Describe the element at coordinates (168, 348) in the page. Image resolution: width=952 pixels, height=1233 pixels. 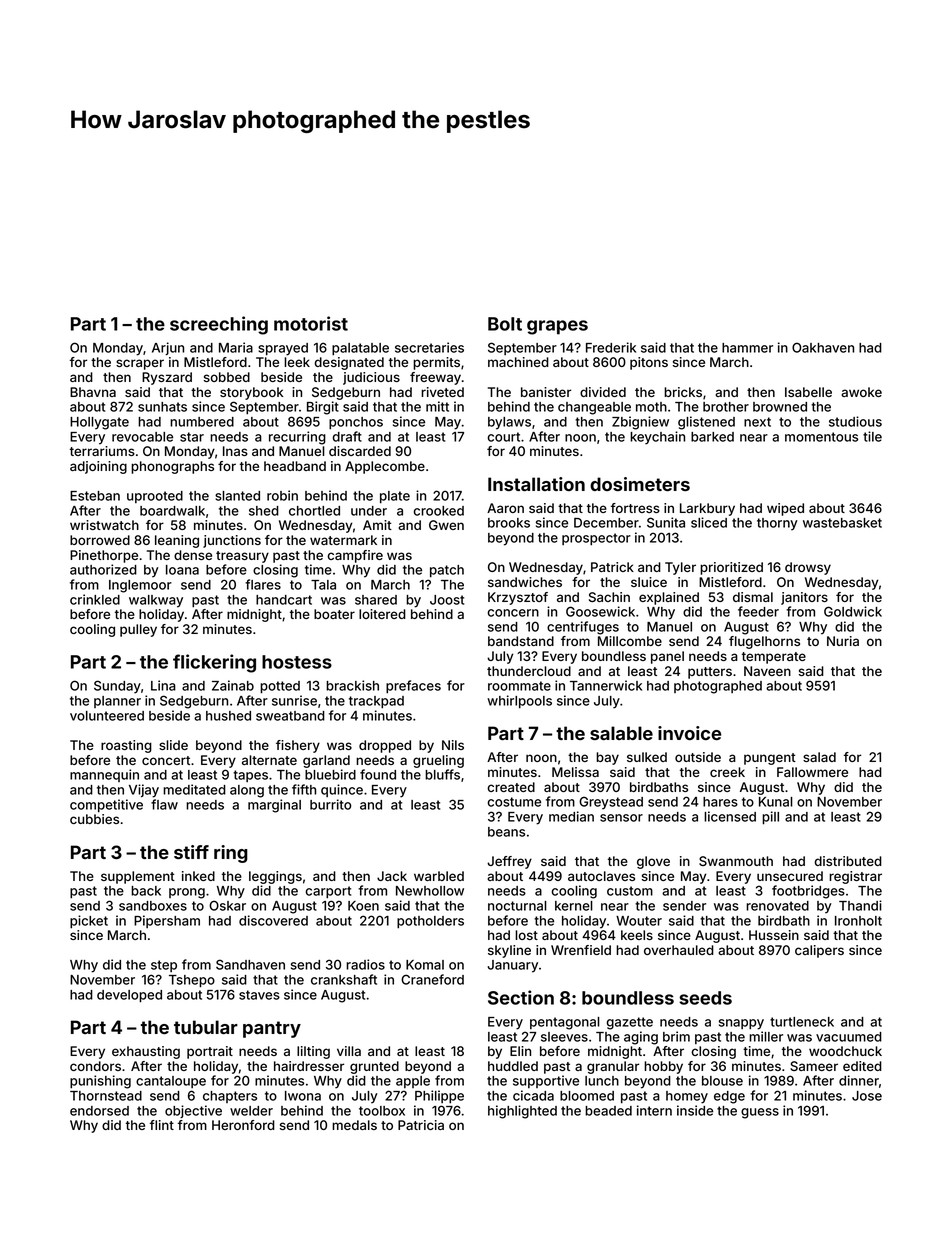
I see `Arjun` at that location.
